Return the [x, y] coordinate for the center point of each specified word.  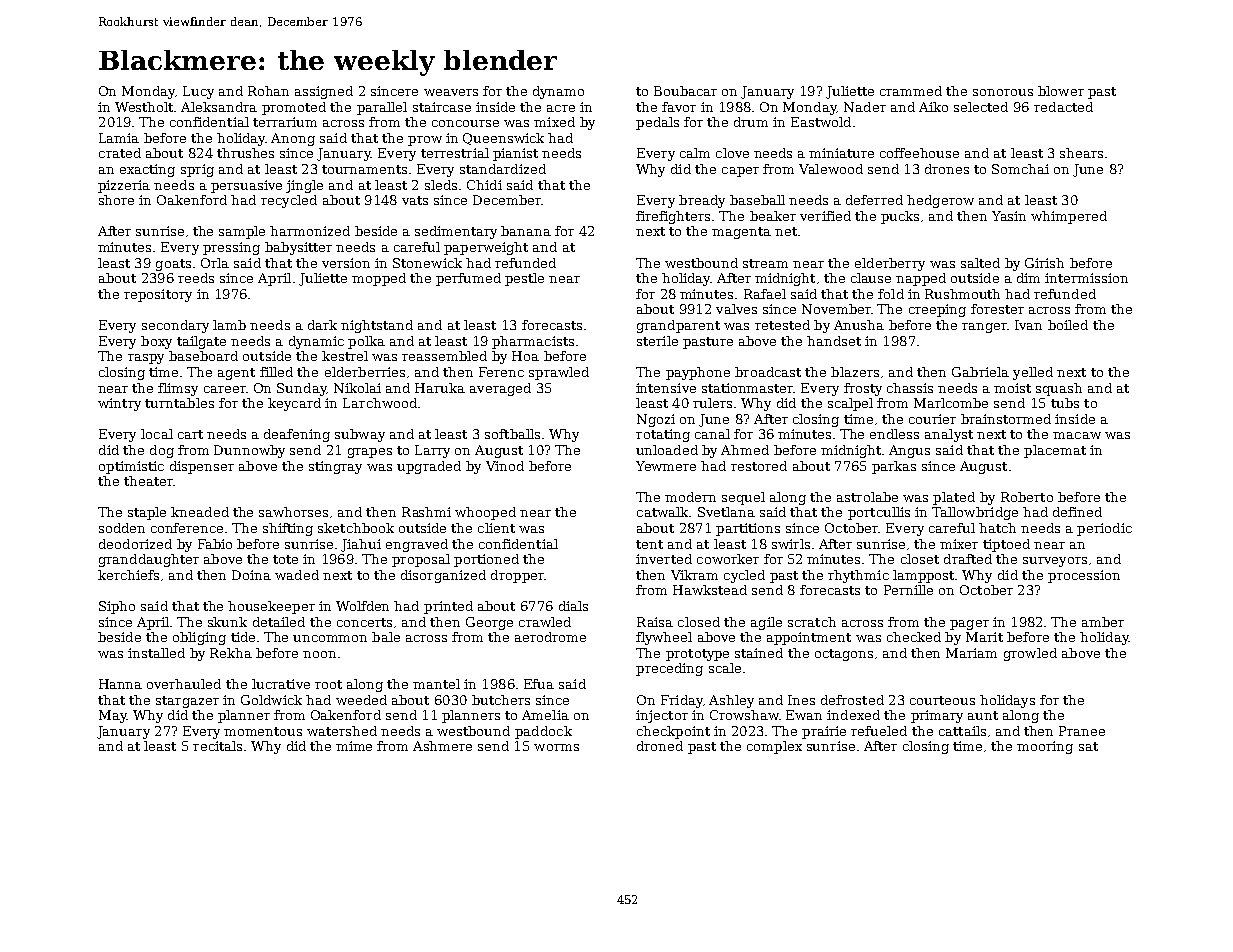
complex [774, 747]
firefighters [673, 217]
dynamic [316, 342]
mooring [1045, 747]
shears [1081, 153]
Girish [1044, 263]
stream [765, 263]
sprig [197, 170]
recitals [217, 746]
